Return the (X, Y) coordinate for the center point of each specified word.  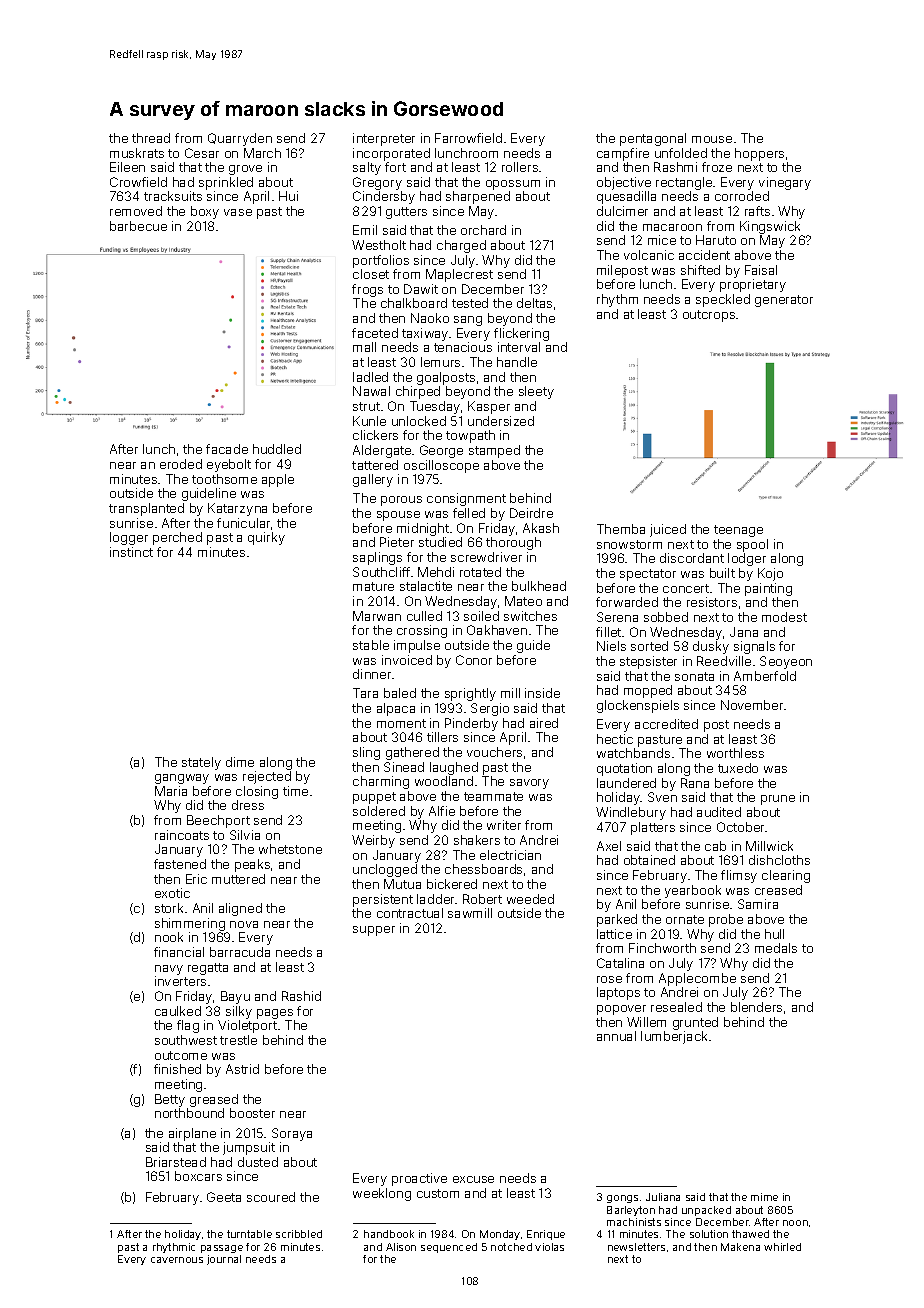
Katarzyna (237, 509)
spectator (648, 575)
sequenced (449, 1248)
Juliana (663, 1197)
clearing (786, 876)
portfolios (381, 261)
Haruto (716, 240)
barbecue (138, 226)
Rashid (301, 996)
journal (224, 1260)
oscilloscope (441, 466)
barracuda (240, 952)
